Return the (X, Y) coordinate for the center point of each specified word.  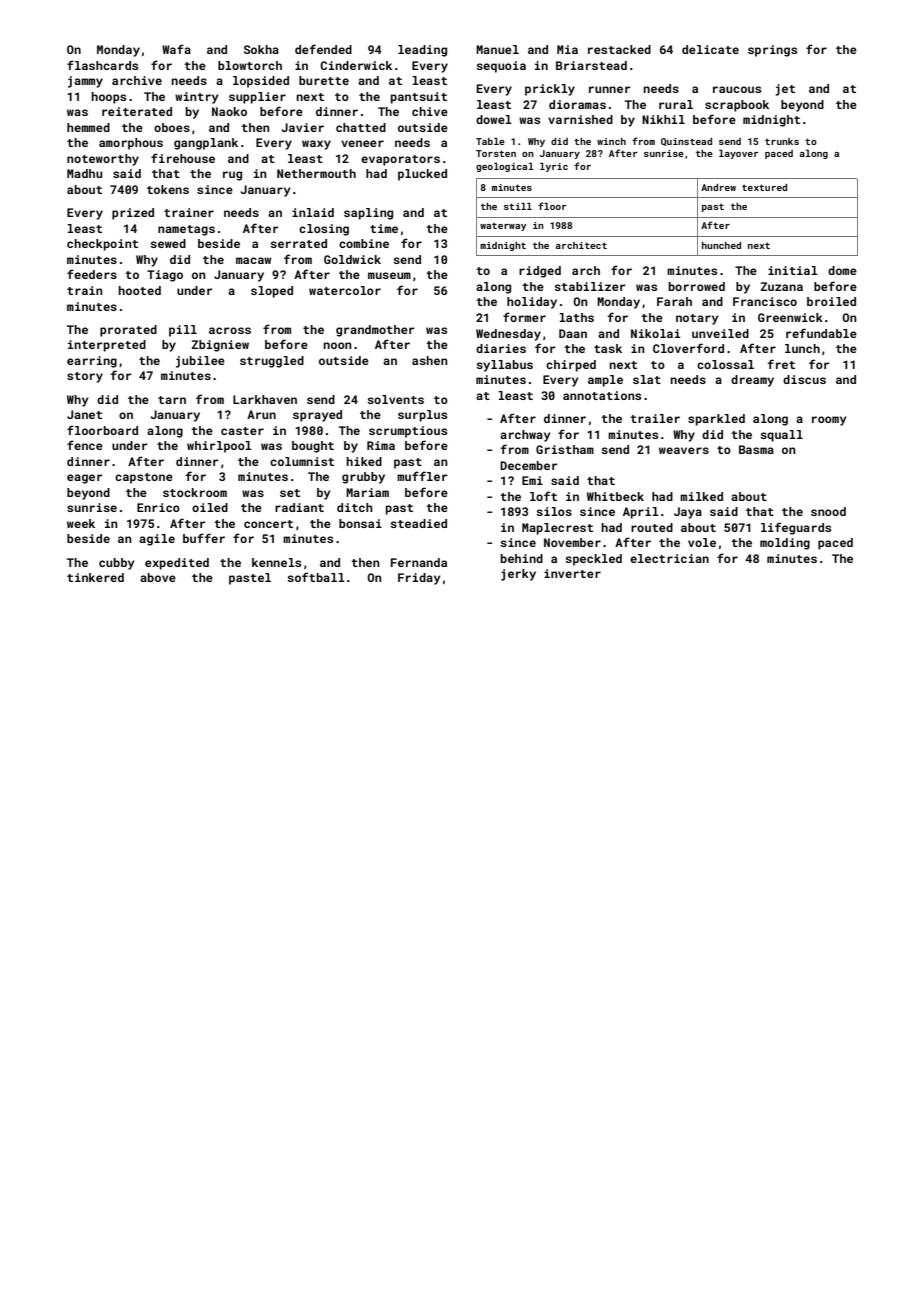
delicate (710, 49)
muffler (422, 476)
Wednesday (508, 335)
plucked (422, 175)
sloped (272, 292)
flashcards (102, 65)
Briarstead (591, 65)
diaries (501, 348)
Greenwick (790, 317)
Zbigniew (220, 346)
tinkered (95, 577)
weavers (684, 450)
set (290, 493)
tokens (168, 189)
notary (697, 319)
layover (739, 154)
